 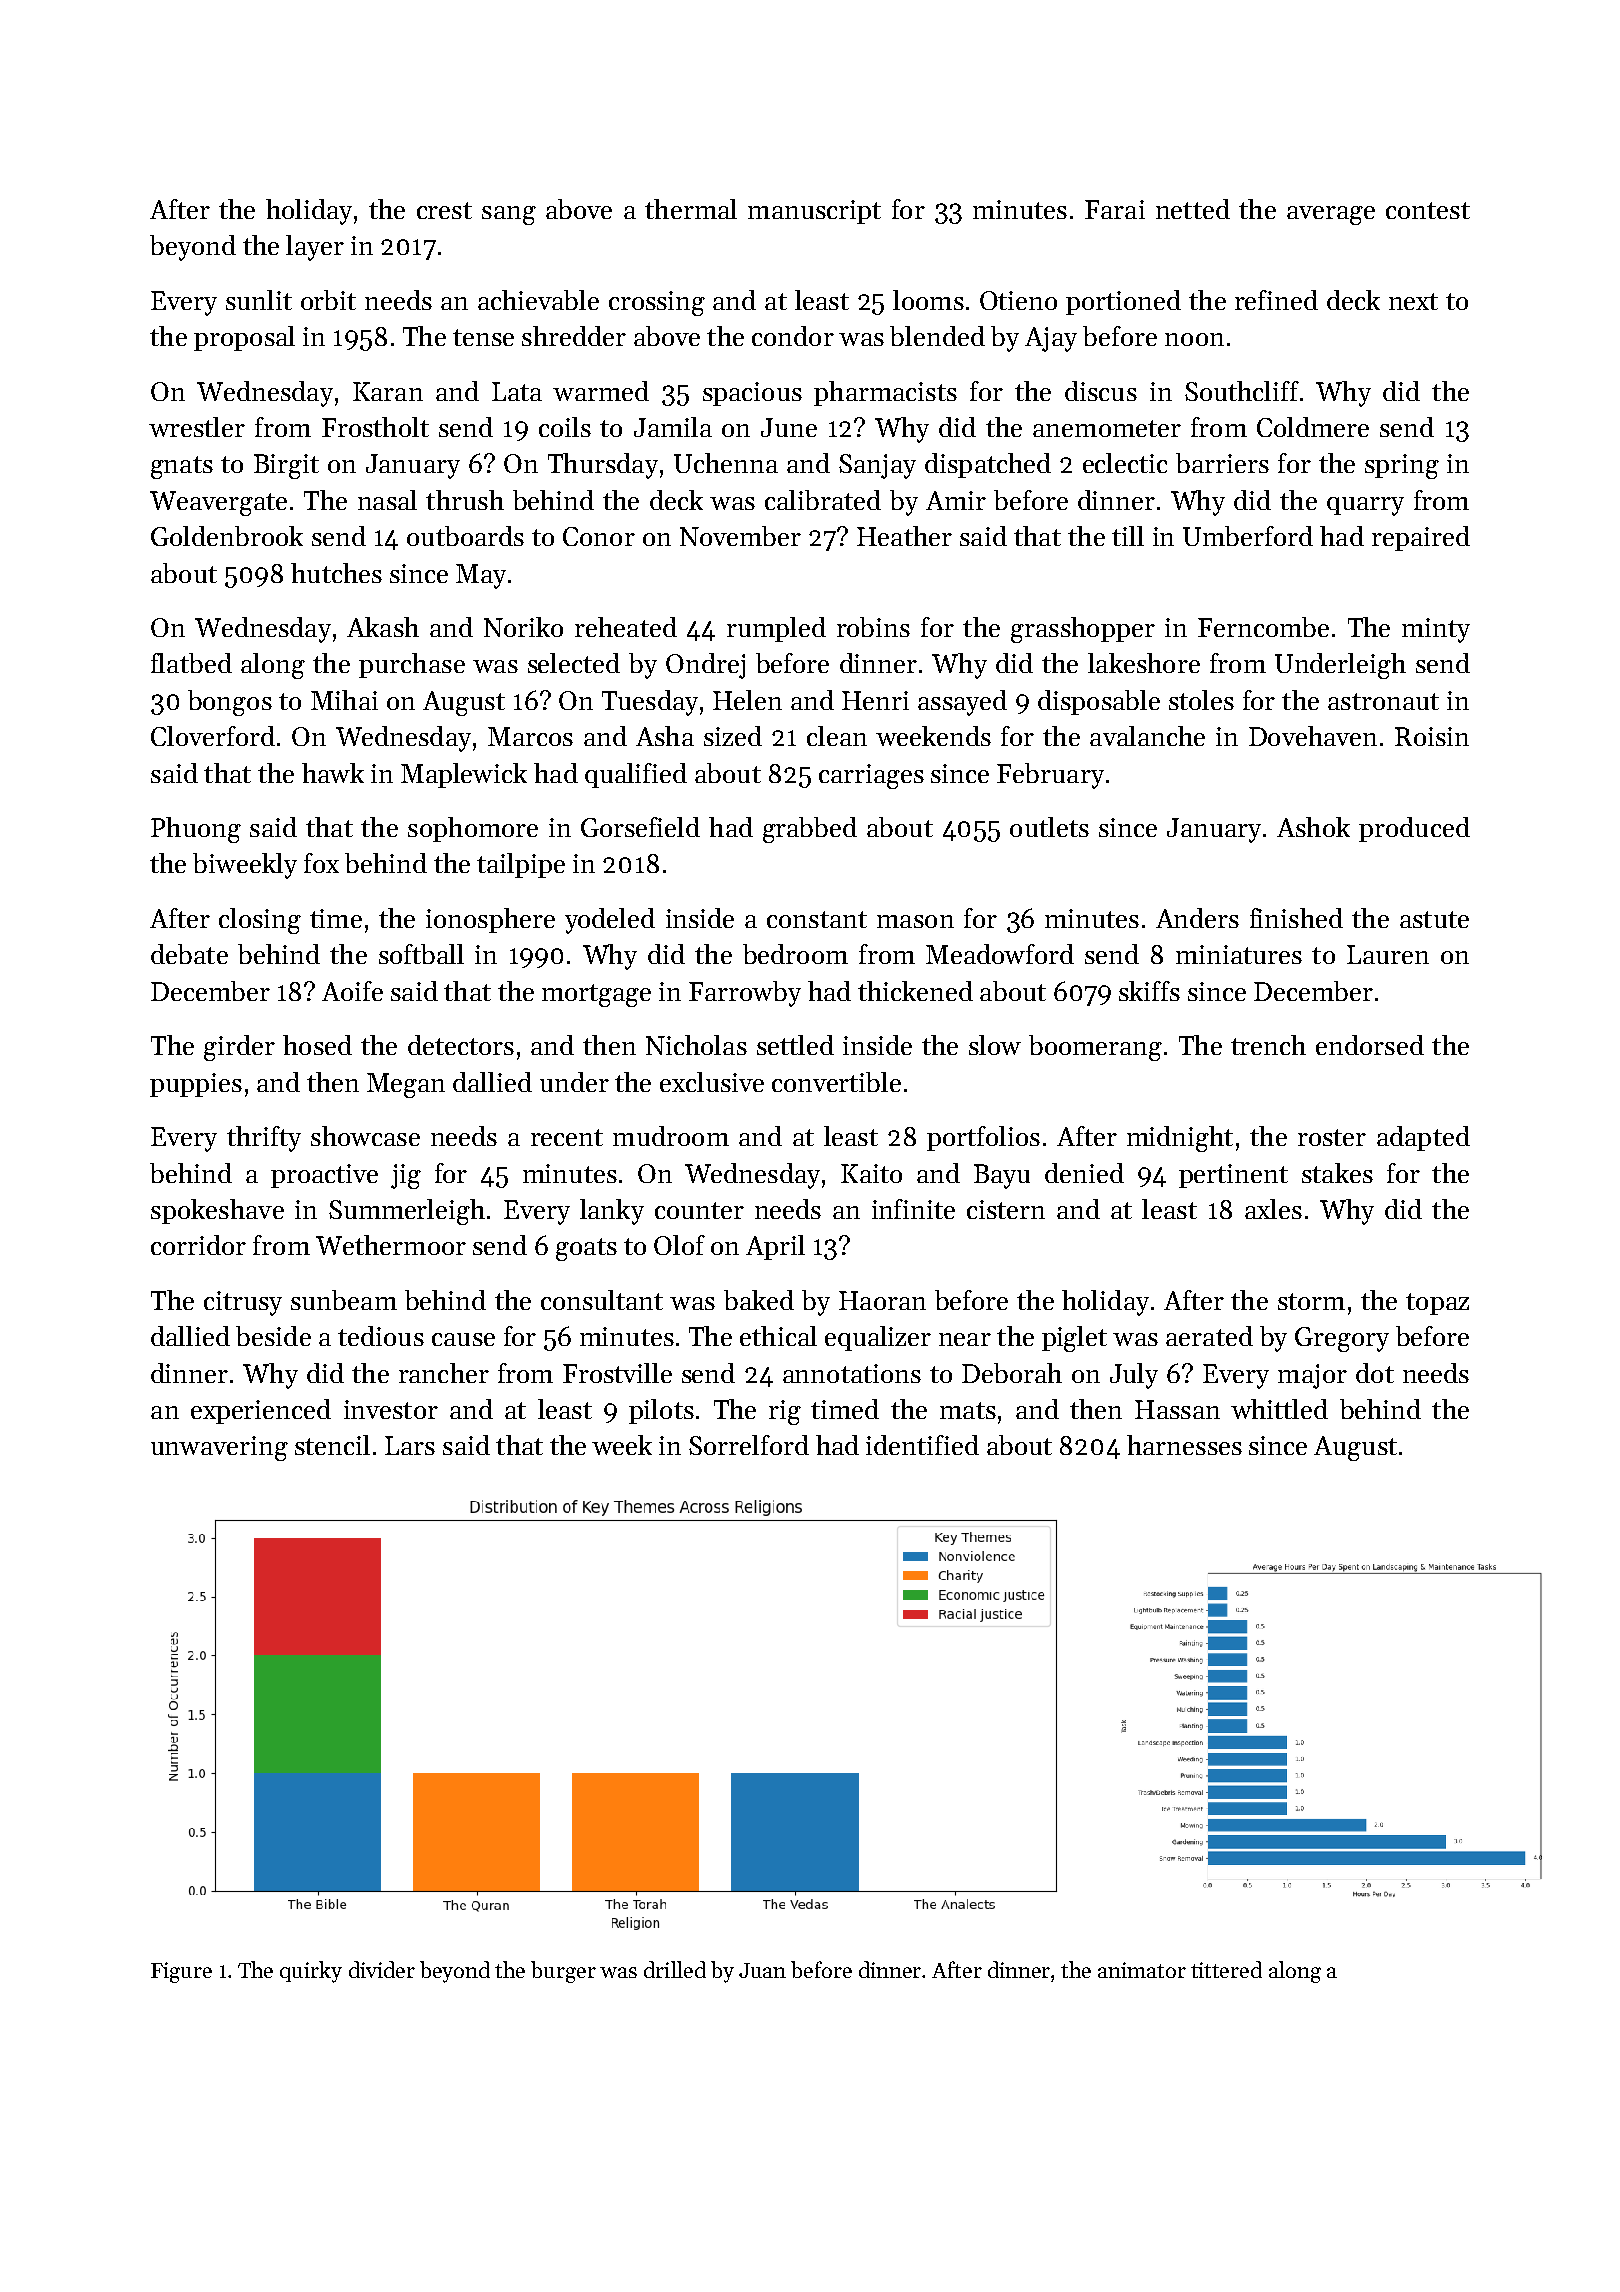 I want to click on Cloverford, so click(x=213, y=736).
